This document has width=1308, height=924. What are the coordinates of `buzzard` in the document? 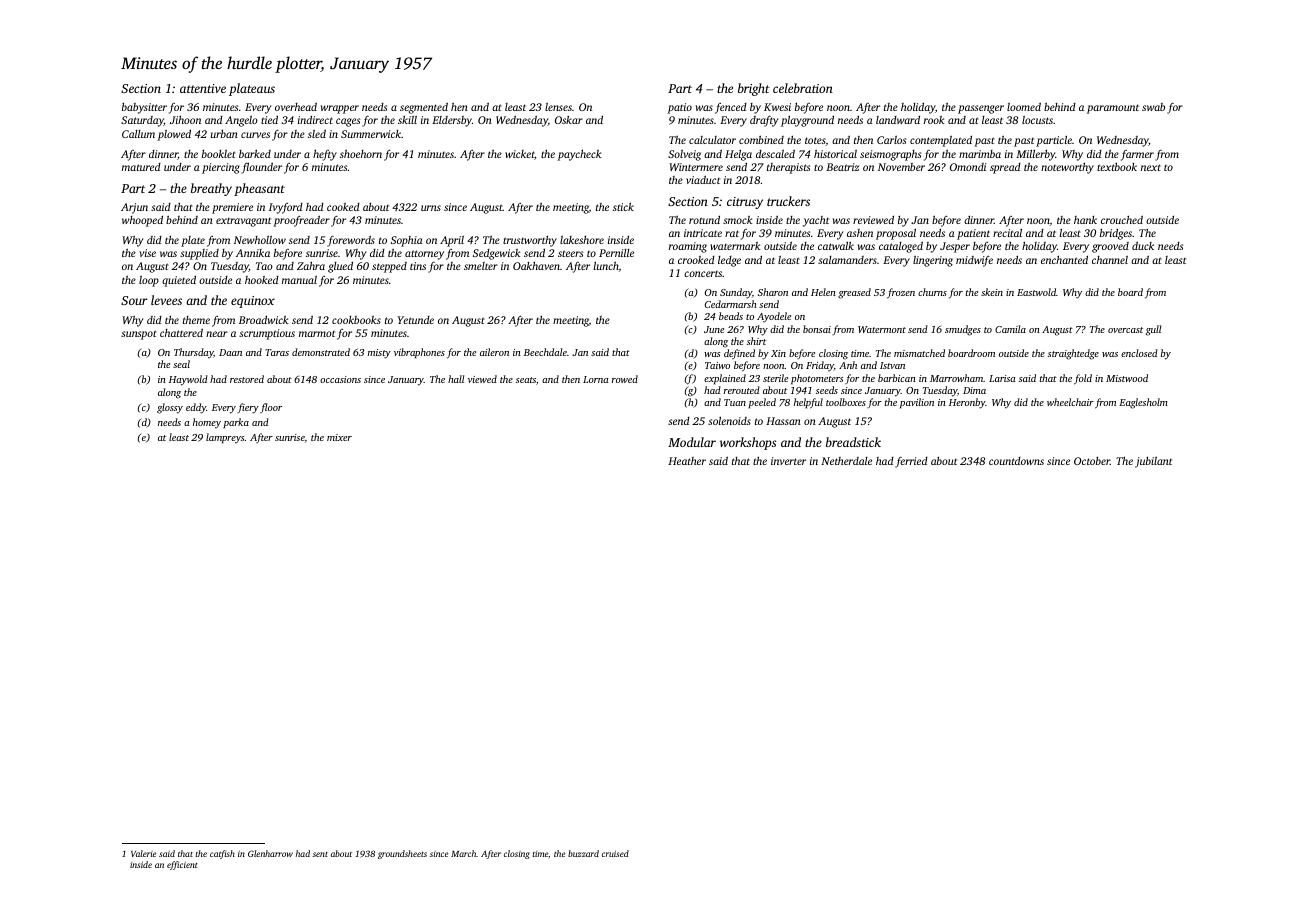 It's located at (583, 853).
